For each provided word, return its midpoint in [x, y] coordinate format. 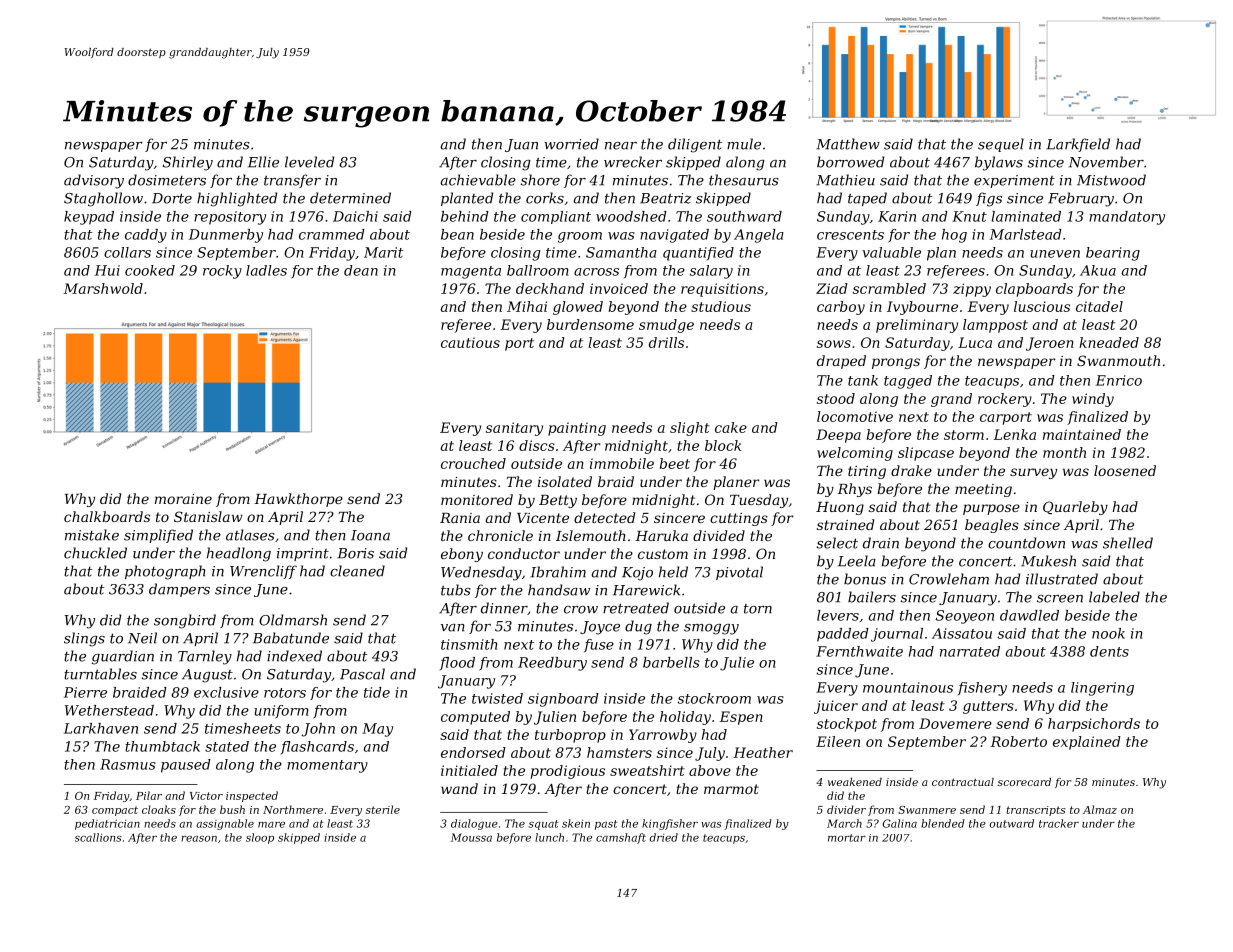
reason [199, 839]
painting [577, 429]
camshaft [621, 838]
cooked [150, 270]
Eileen [838, 741]
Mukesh [1048, 561]
